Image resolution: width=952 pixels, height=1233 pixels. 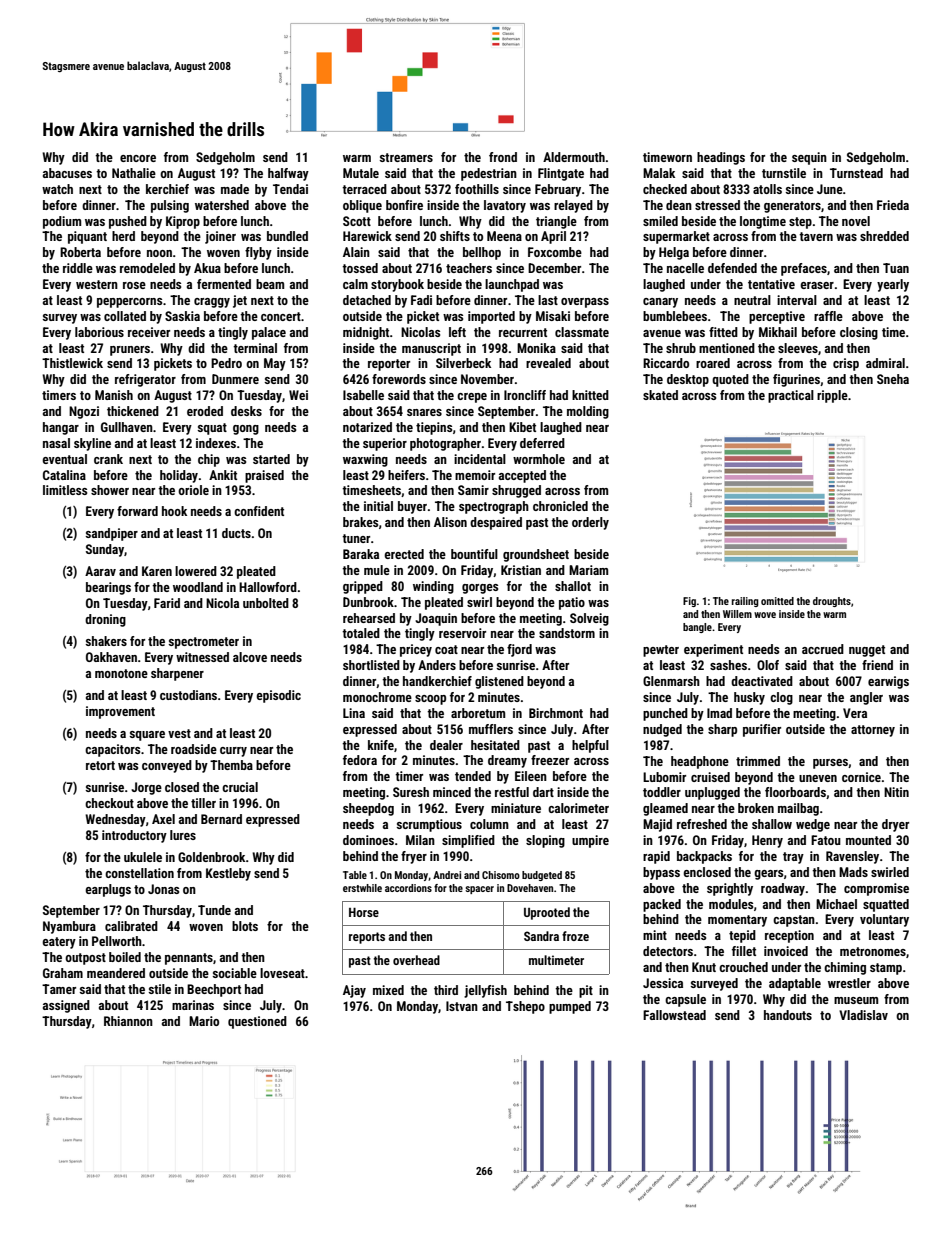 I want to click on midnight, so click(x=366, y=333).
